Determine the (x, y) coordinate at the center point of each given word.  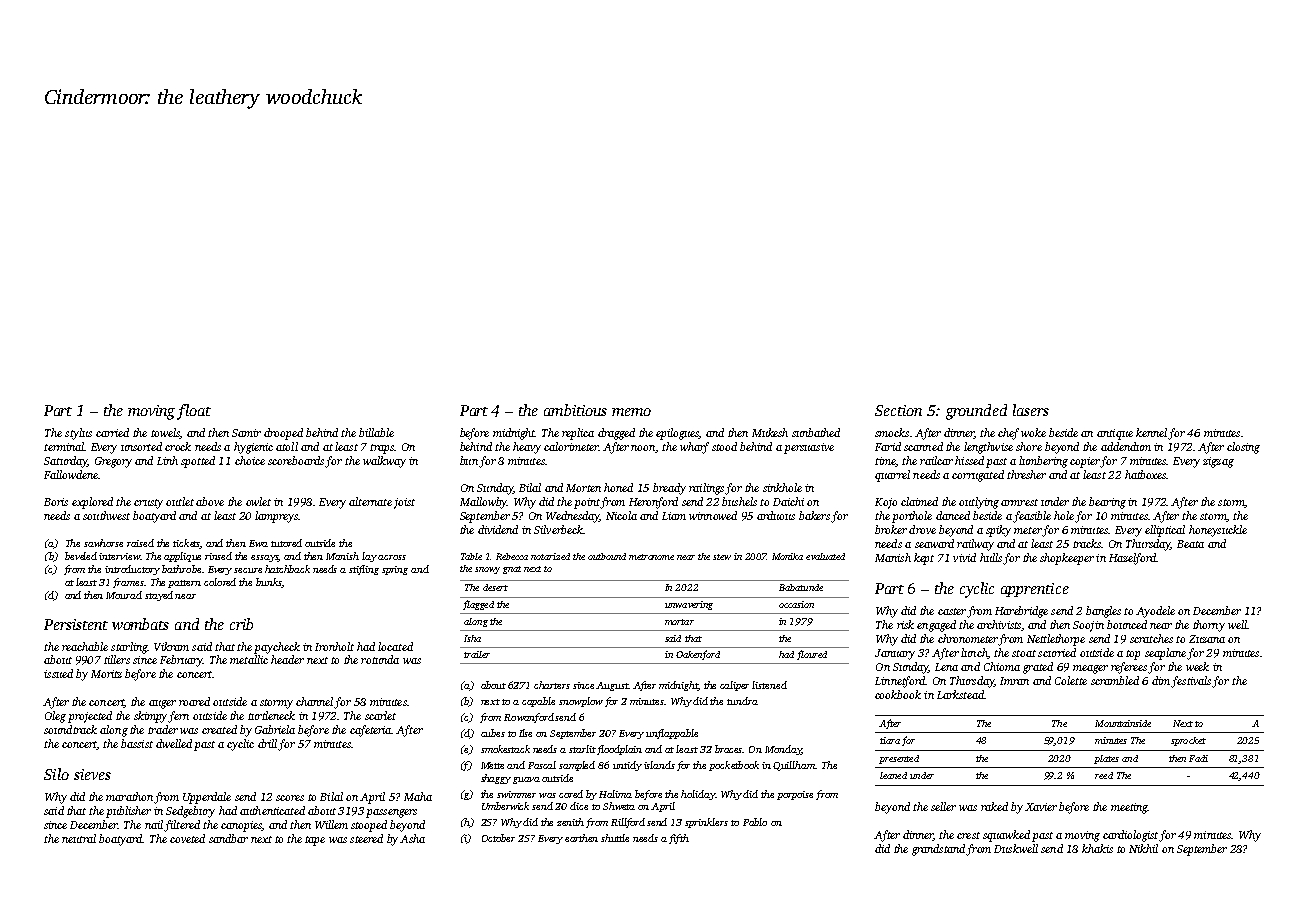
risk (905, 624)
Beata (1190, 544)
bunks (269, 583)
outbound (607, 556)
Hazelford (1133, 559)
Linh (167, 460)
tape (315, 841)
